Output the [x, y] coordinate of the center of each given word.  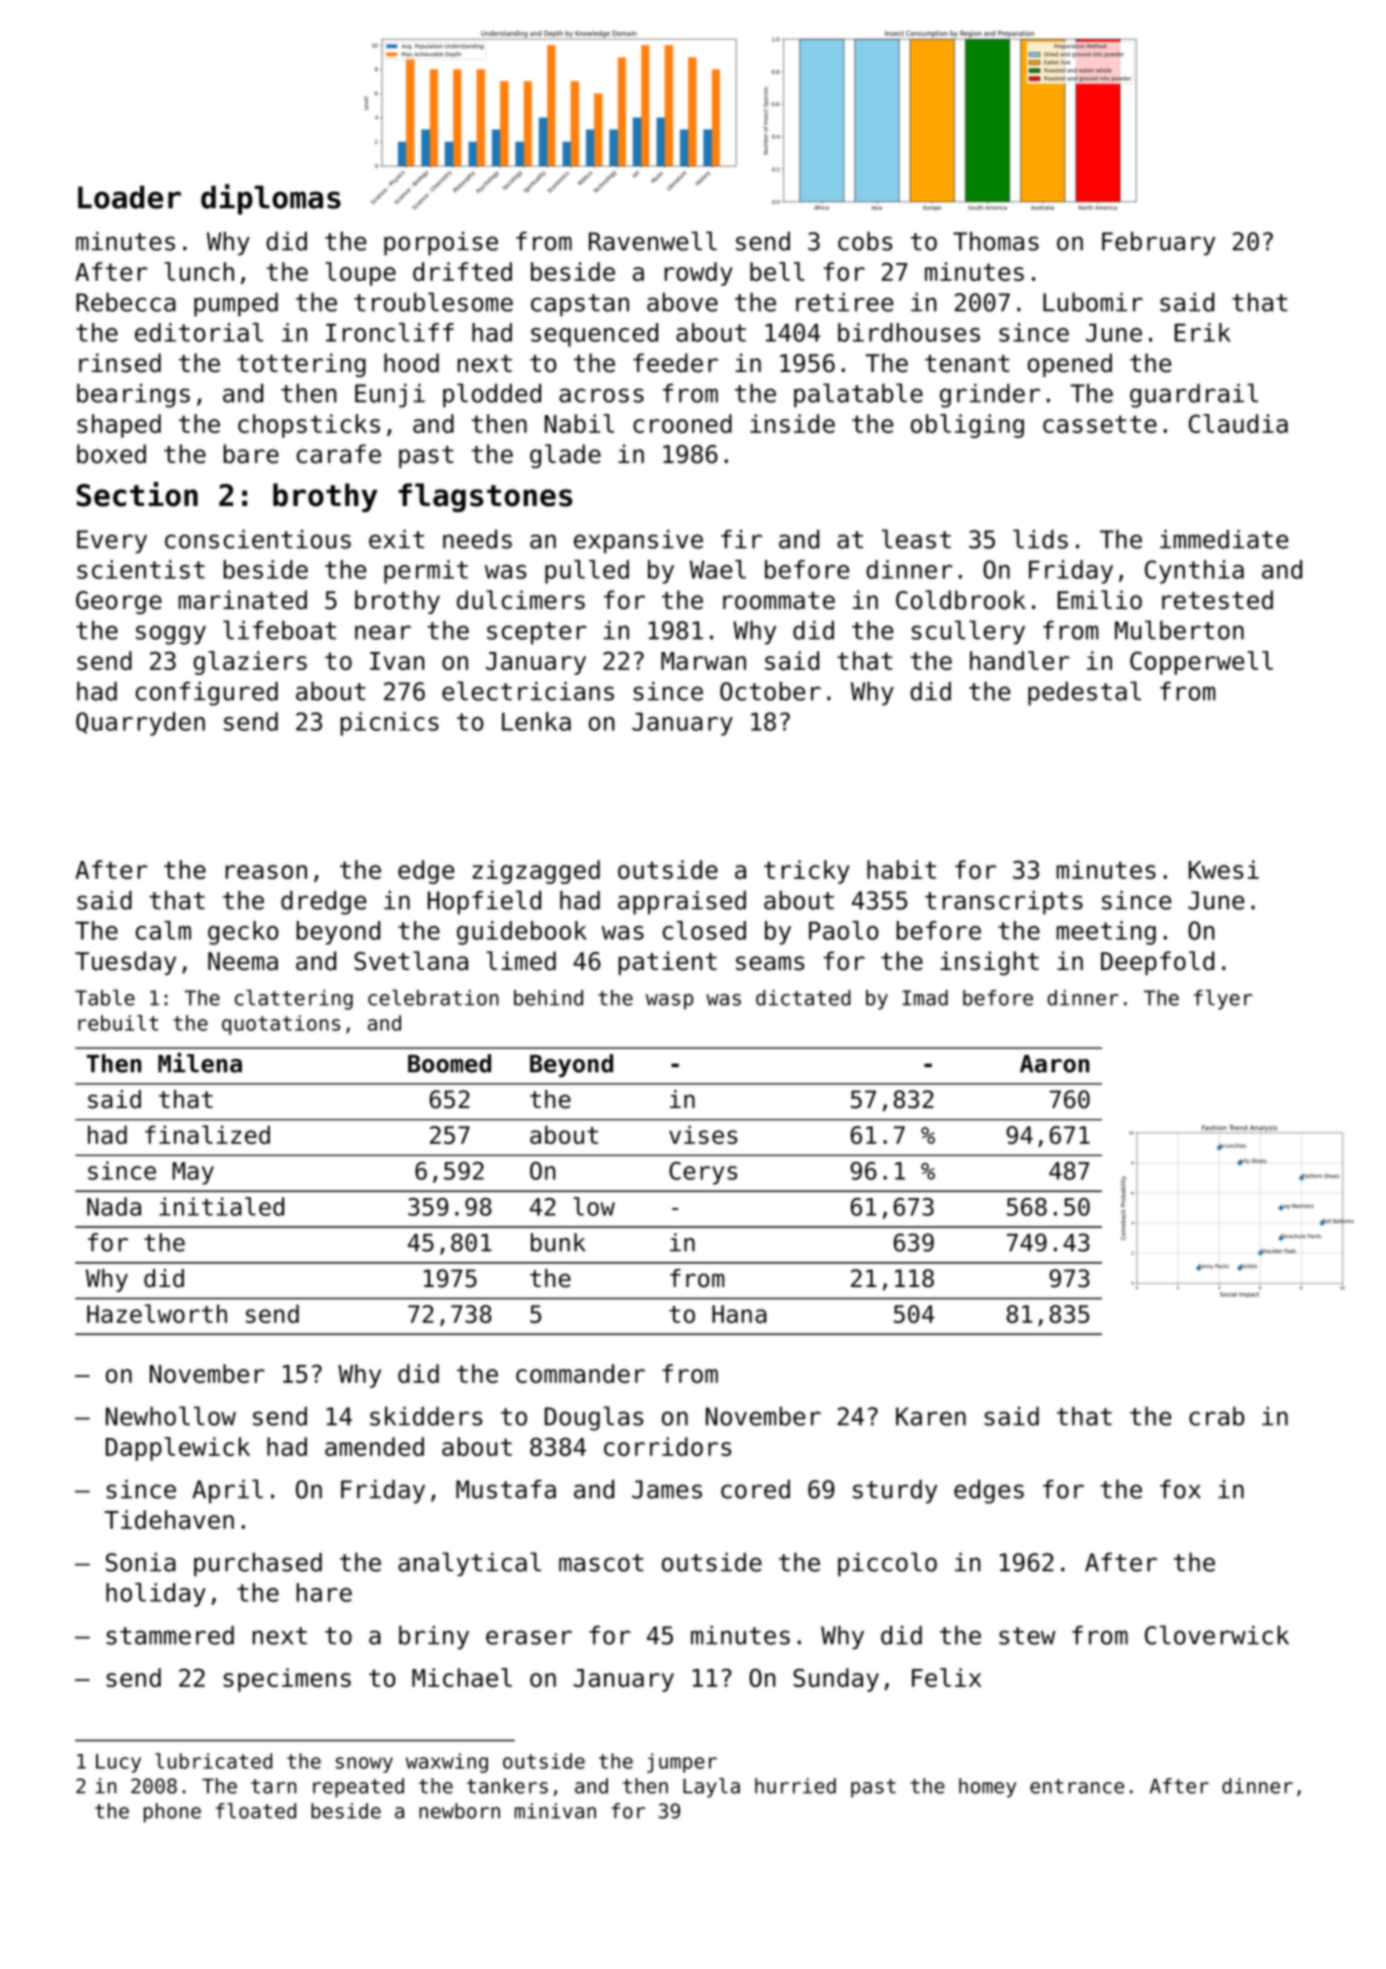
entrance [1077, 1786]
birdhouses [909, 332]
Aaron [1054, 1064]
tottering [301, 365]
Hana [739, 1314]
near [383, 632]
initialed [221, 1206]
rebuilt [118, 1023]
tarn [273, 1786]
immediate [1224, 539]
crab [1216, 1416]
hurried [795, 1786]
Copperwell [1201, 663]
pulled [587, 572]
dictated [803, 998]
